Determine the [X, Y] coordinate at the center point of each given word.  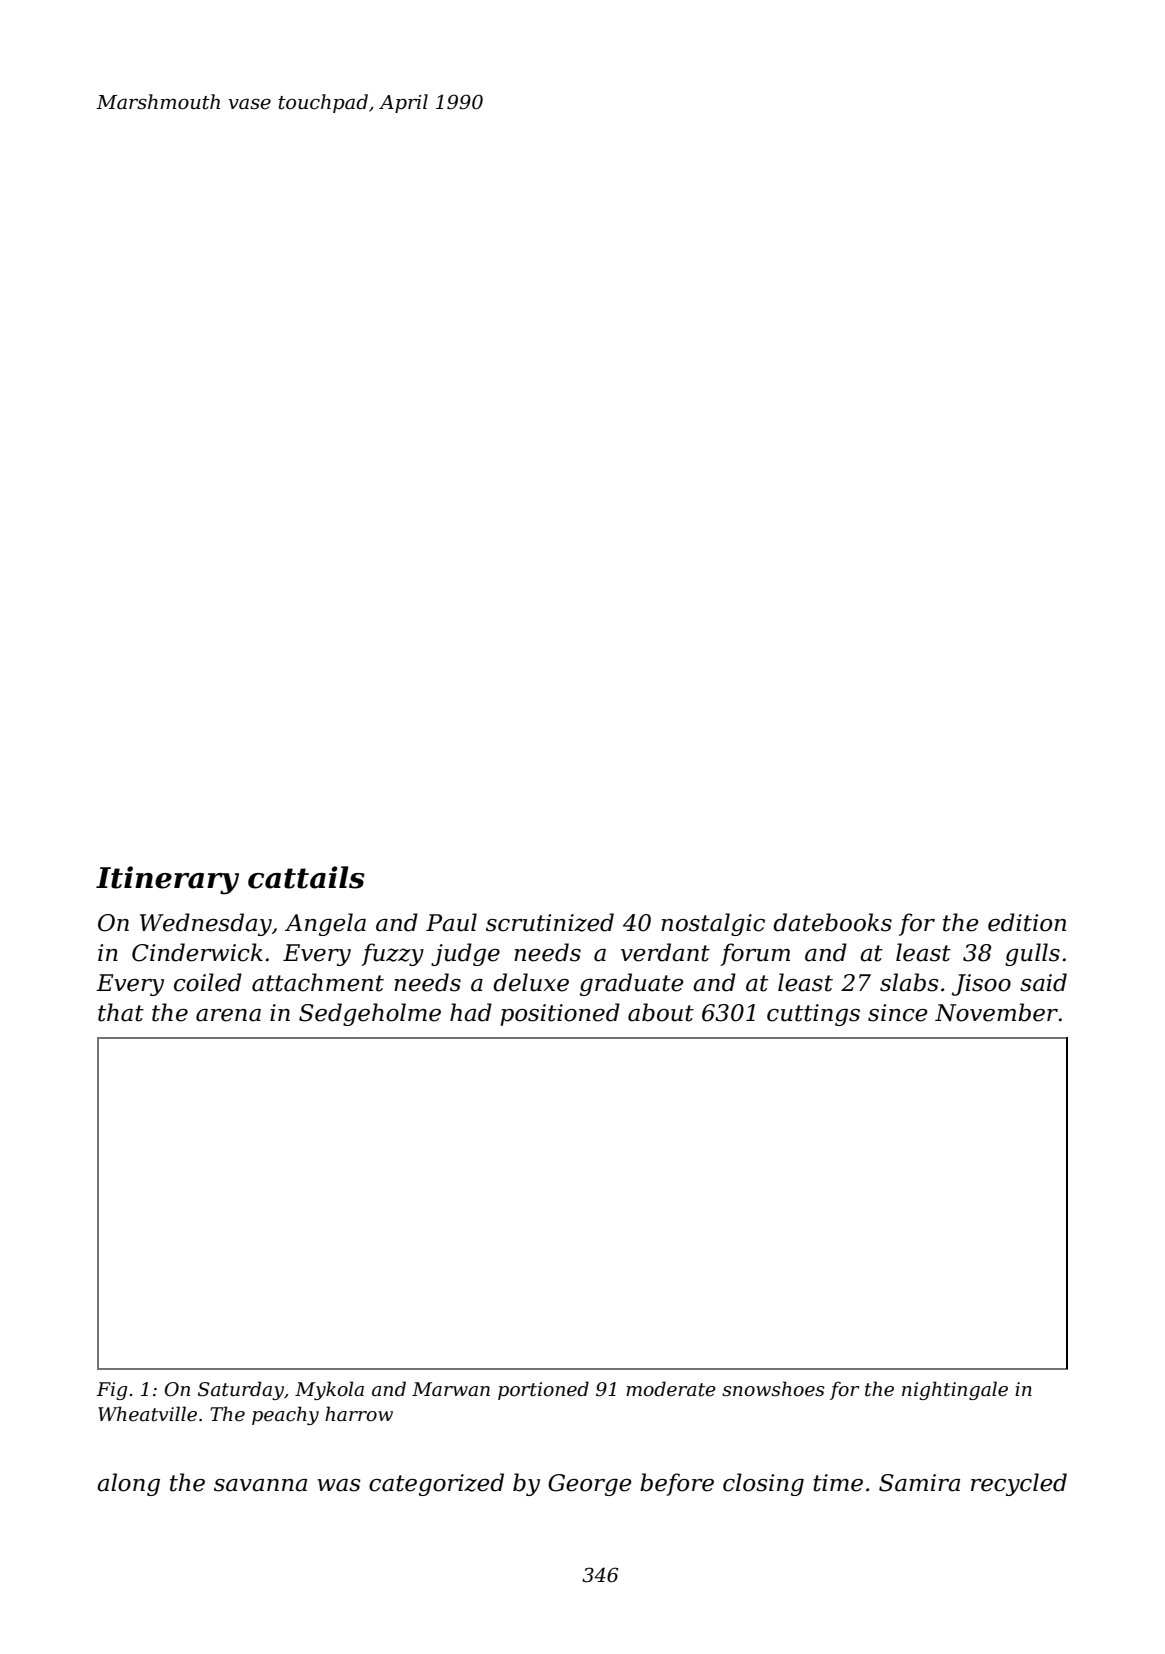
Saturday [241, 1390]
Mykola [329, 1390]
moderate [671, 1389]
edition [1027, 922]
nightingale [955, 1390]
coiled [208, 982]
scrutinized [550, 922]
